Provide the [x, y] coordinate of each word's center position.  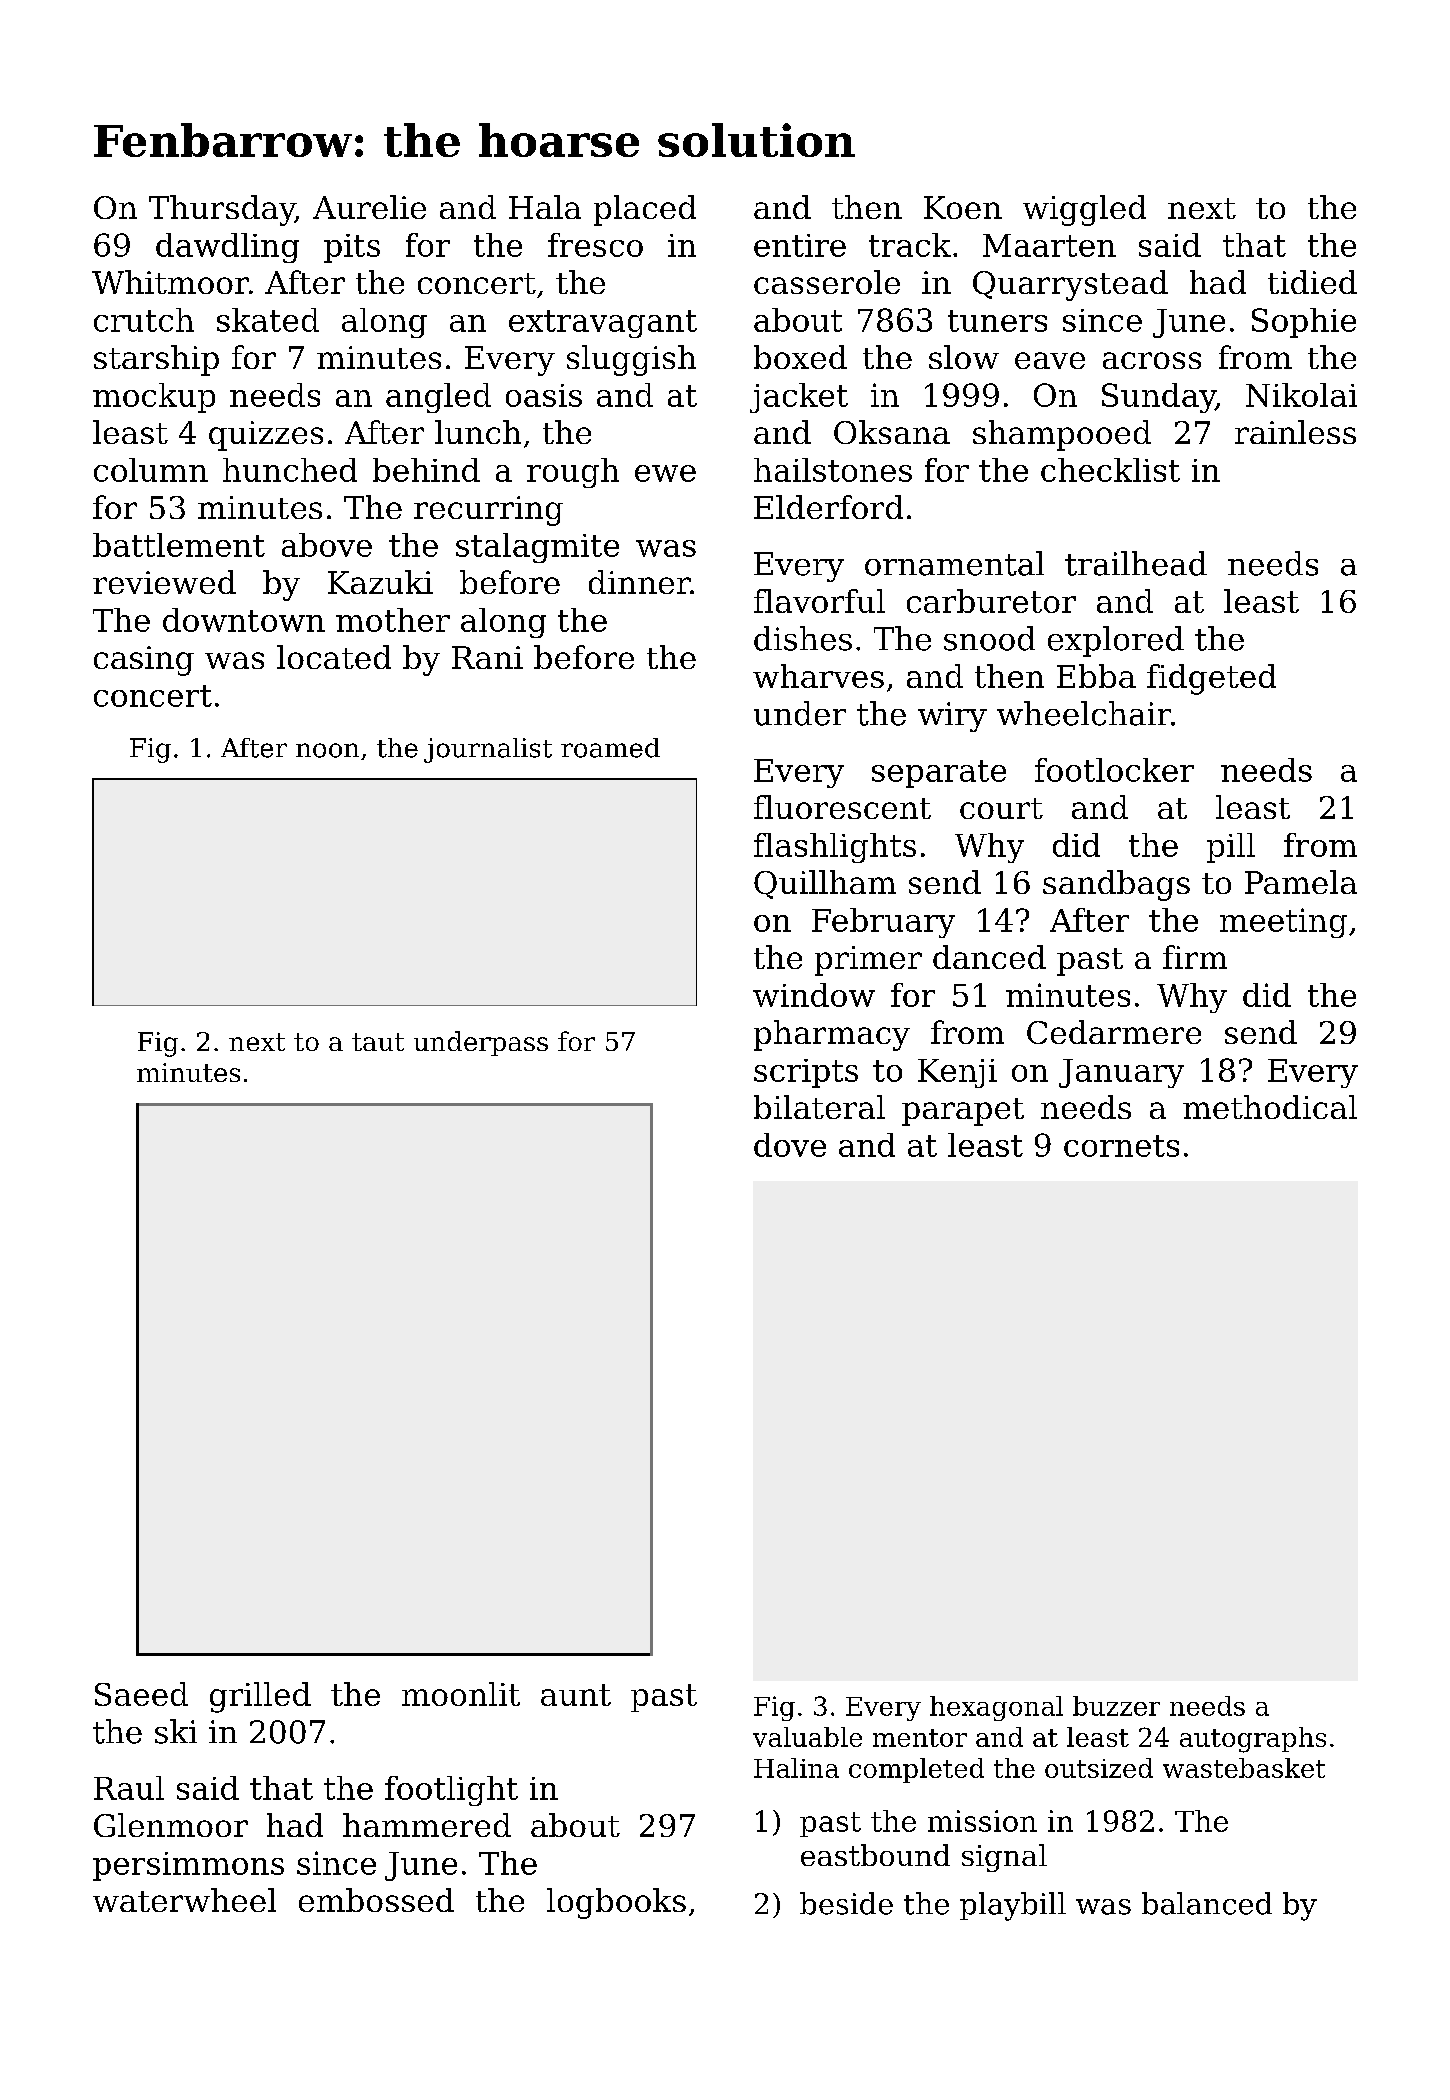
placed [645, 210]
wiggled [1084, 210]
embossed [376, 1900]
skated [268, 320]
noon [327, 750]
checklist [1110, 470]
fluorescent [842, 807]
